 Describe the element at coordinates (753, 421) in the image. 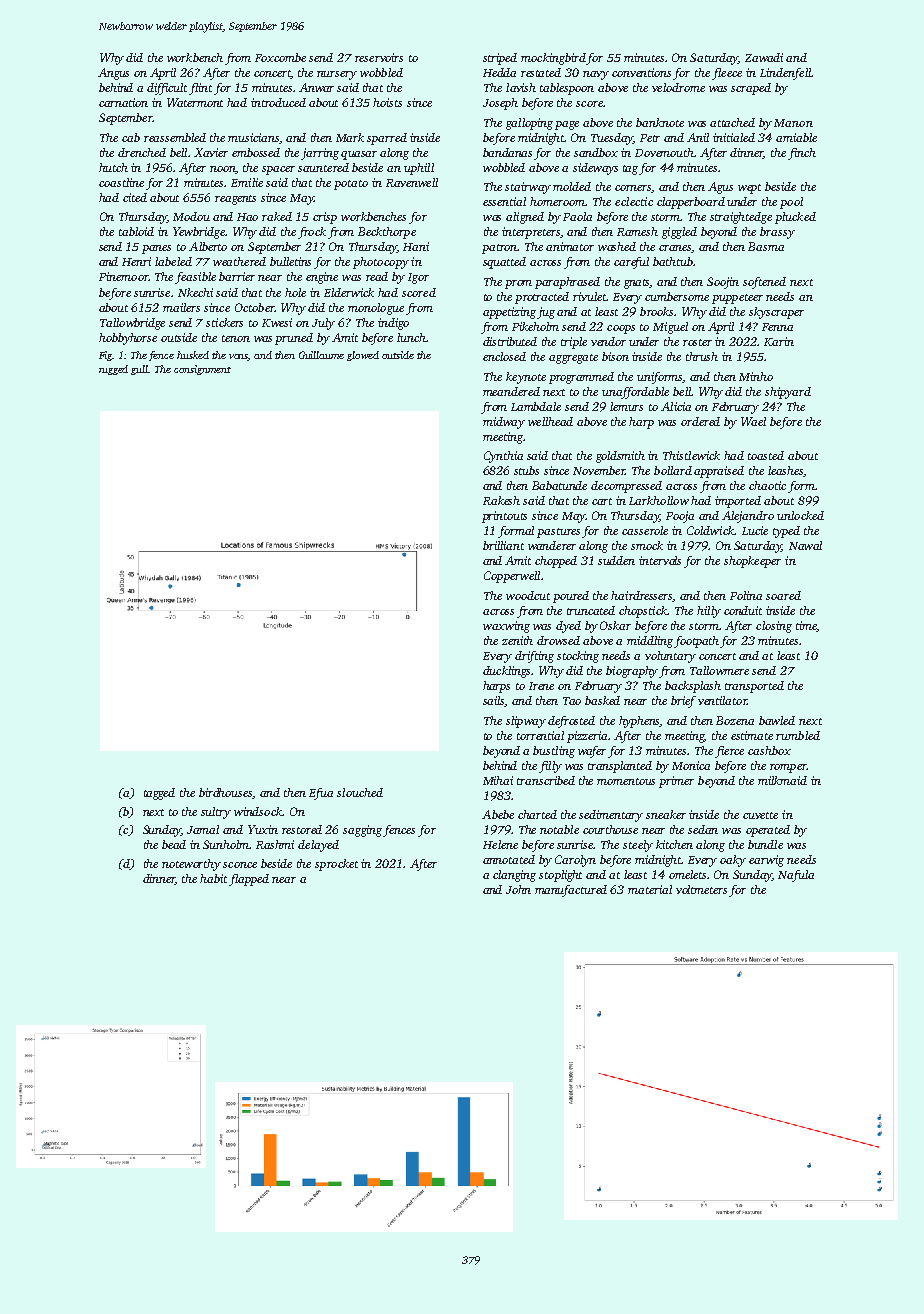

I see `Wael` at that location.
